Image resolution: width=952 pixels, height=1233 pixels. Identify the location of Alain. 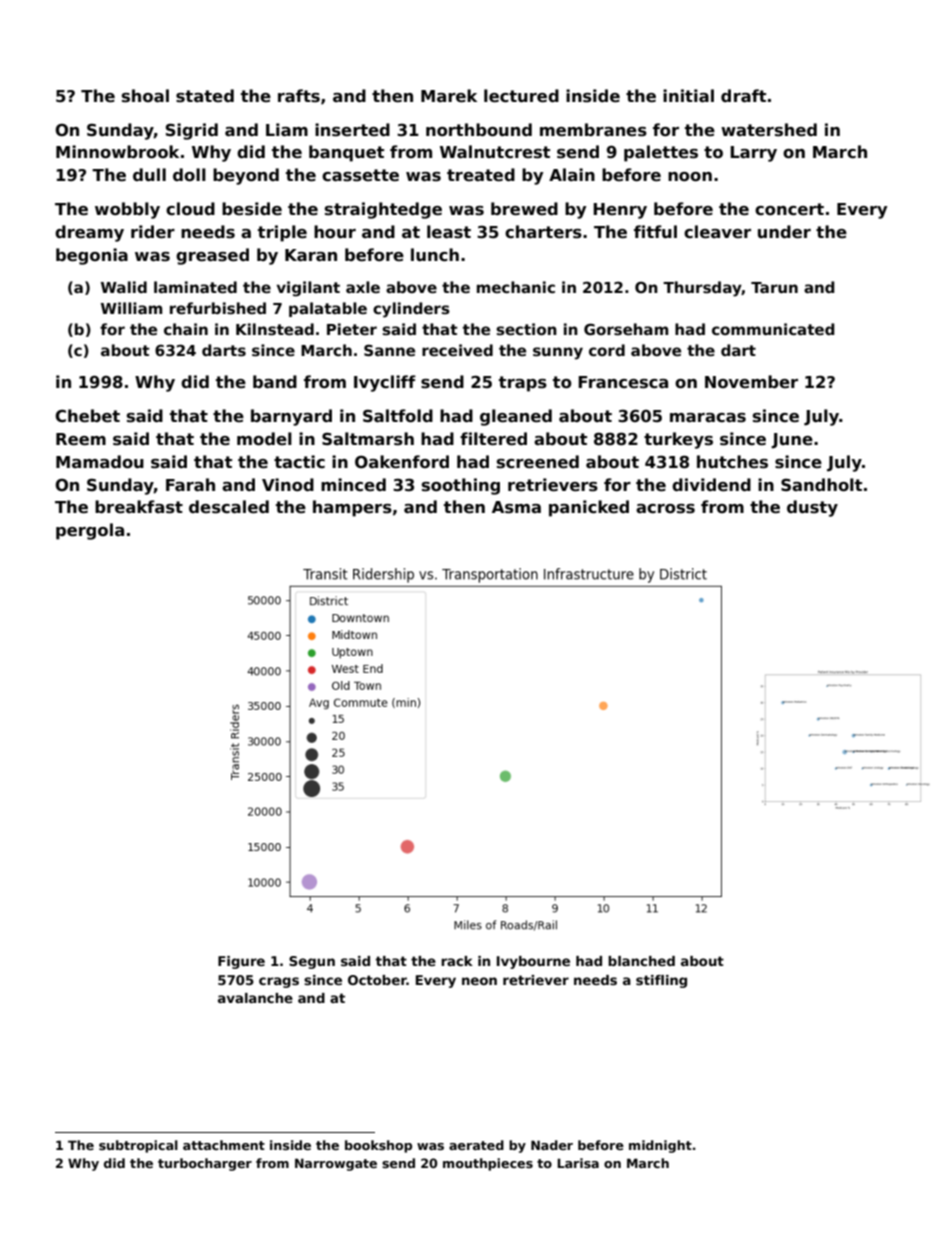
(572, 174).
